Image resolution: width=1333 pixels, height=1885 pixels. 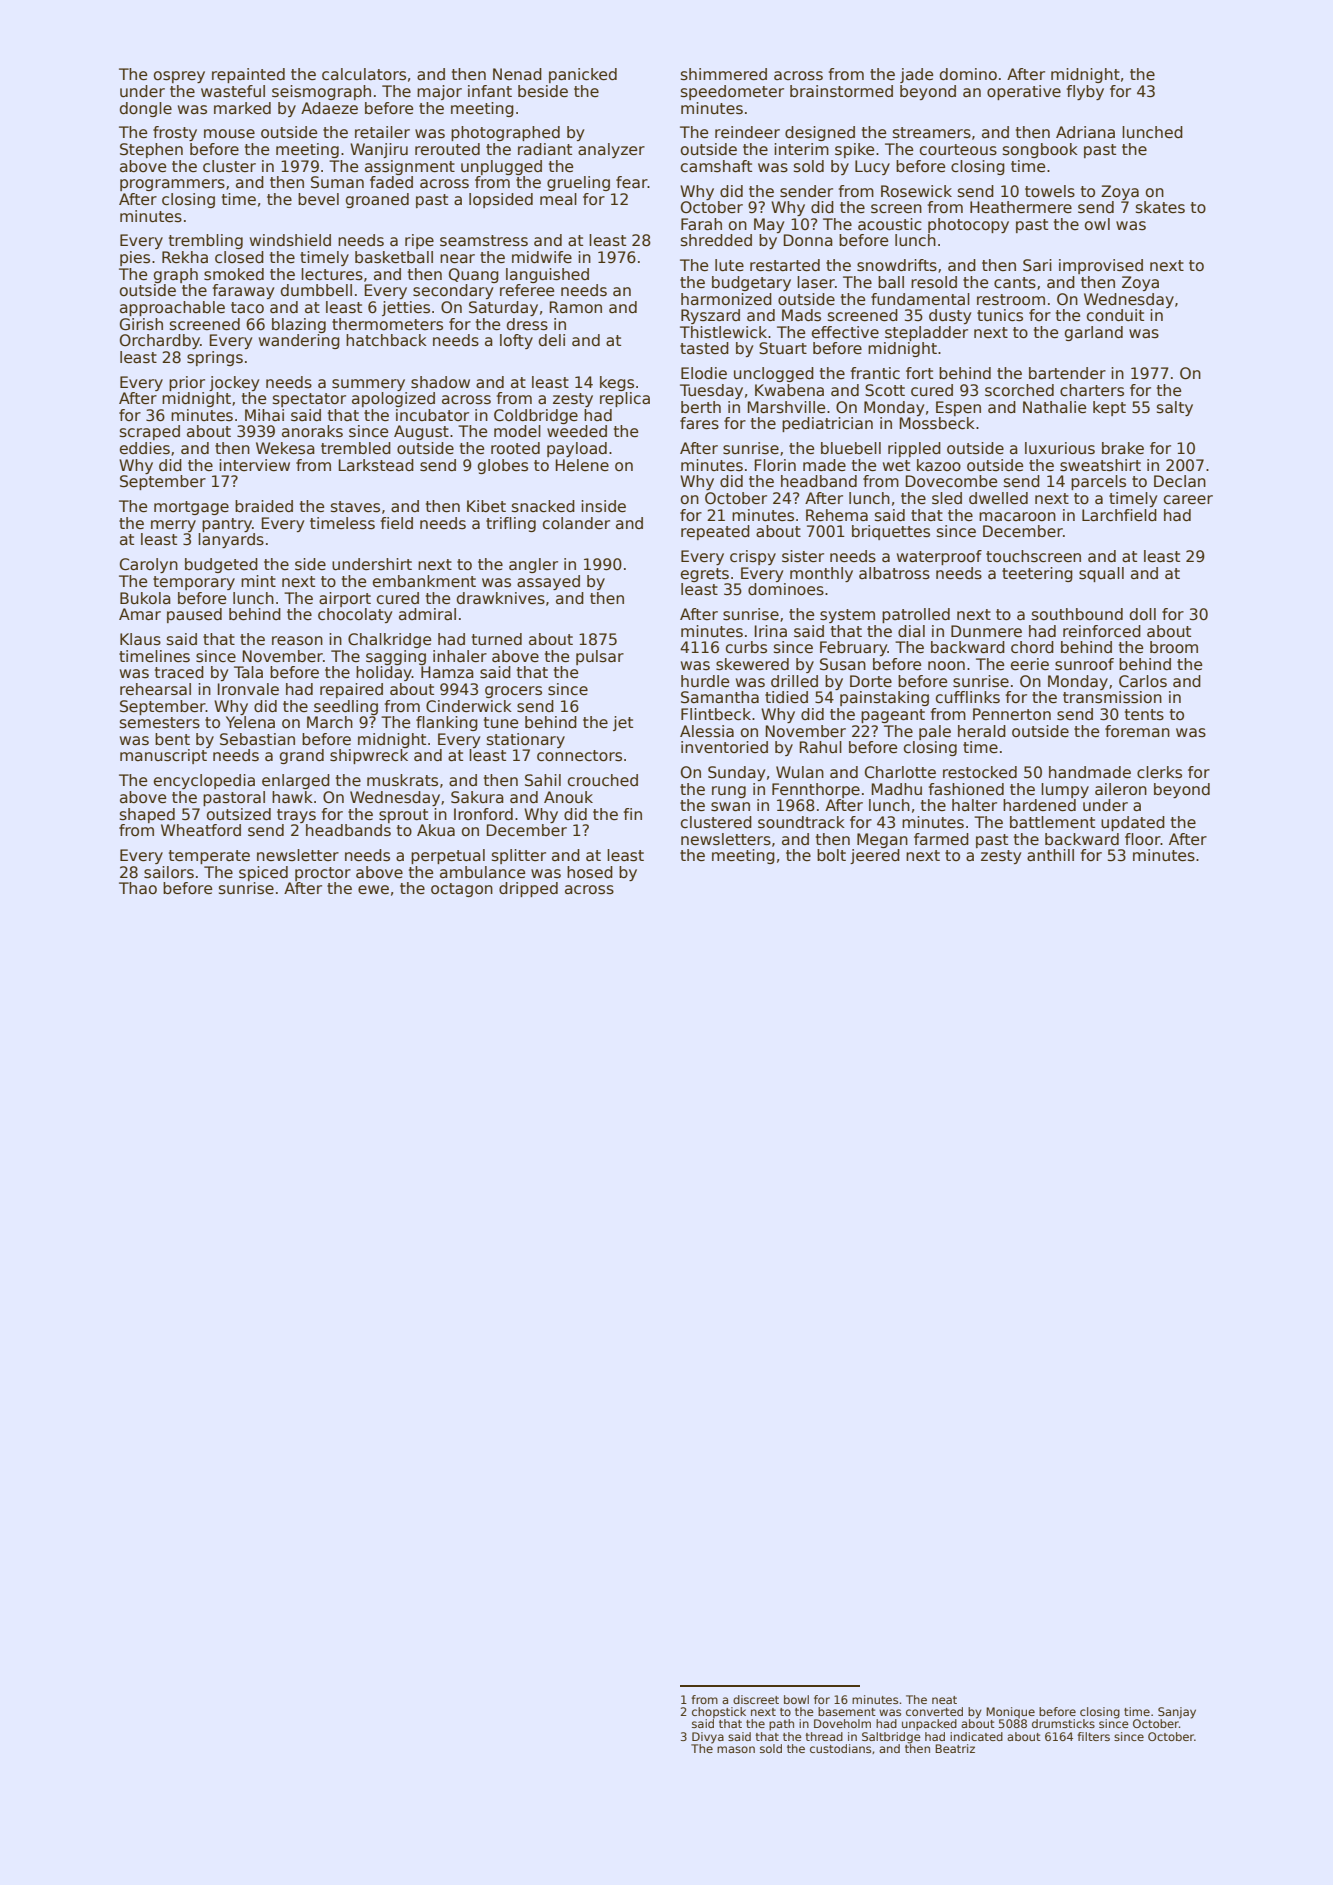 I want to click on Thao, so click(x=138, y=888).
